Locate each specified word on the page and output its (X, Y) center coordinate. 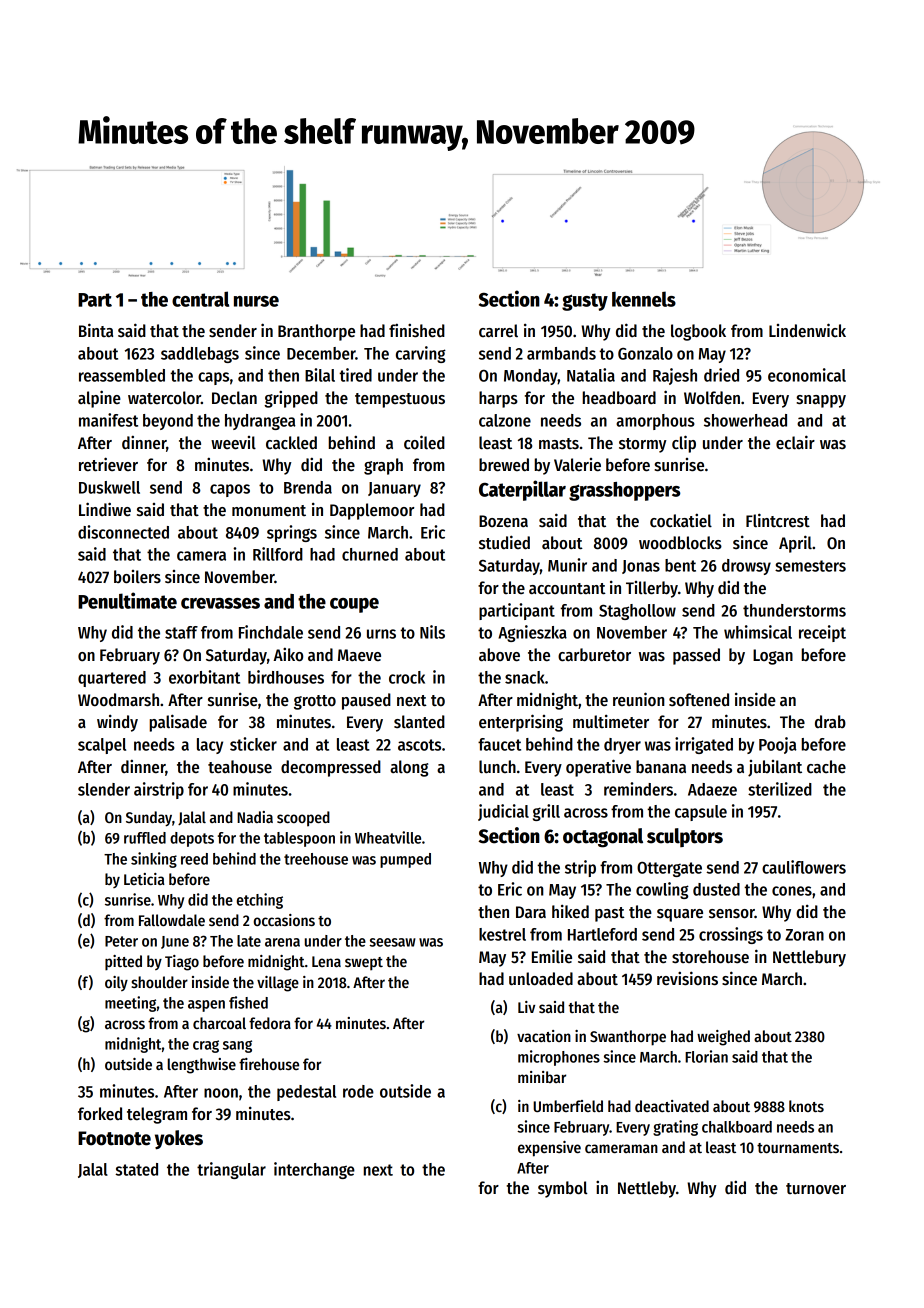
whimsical (758, 632)
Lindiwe (105, 509)
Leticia (144, 879)
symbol (563, 1189)
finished (417, 331)
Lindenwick (807, 330)
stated (136, 1169)
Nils (432, 632)
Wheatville (388, 837)
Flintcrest (778, 520)
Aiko (288, 655)
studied (504, 542)
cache (826, 767)
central (200, 299)
